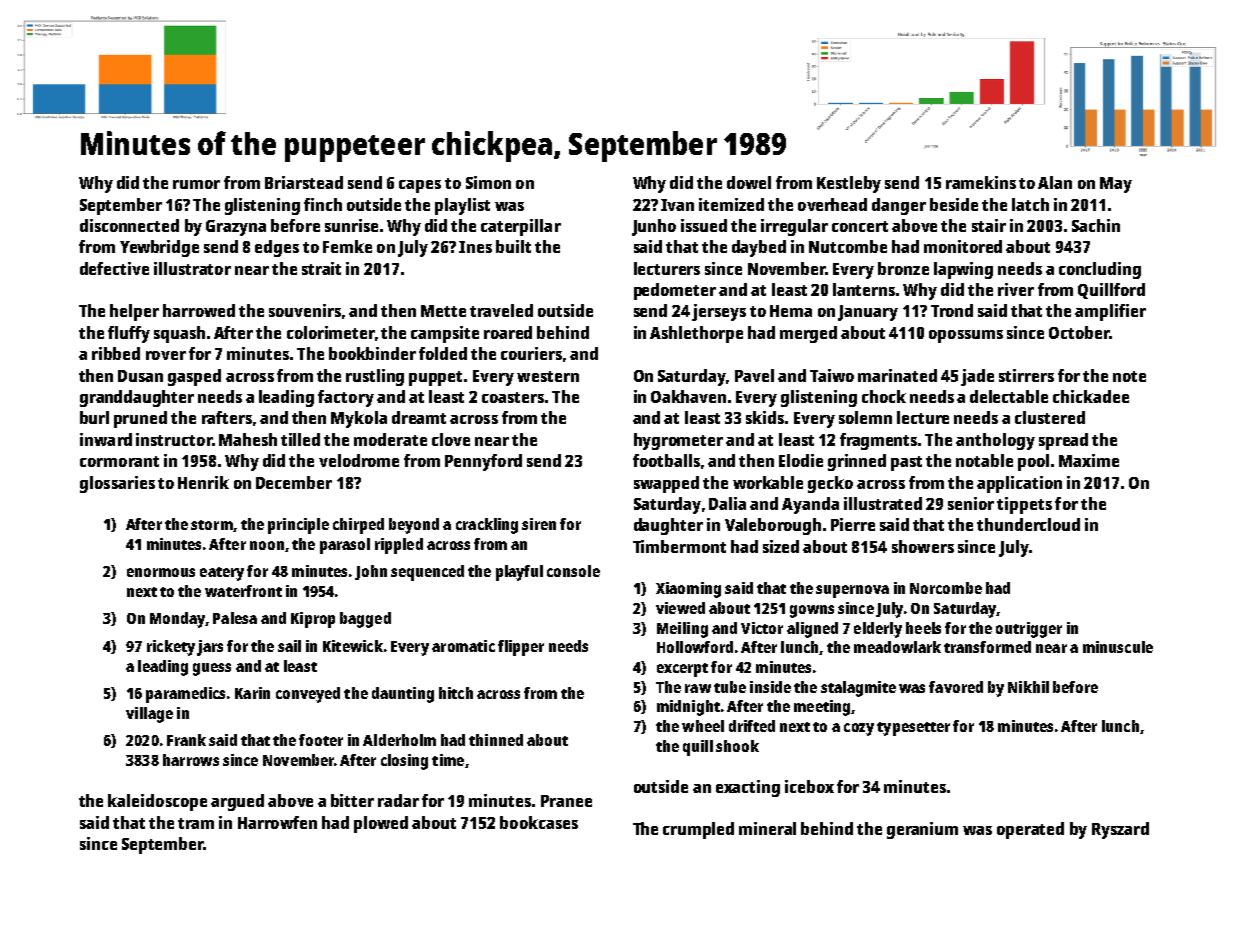 This page has width=1233, height=952. What do you see at coordinates (488, 182) in the page?
I see `Simon` at bounding box center [488, 182].
